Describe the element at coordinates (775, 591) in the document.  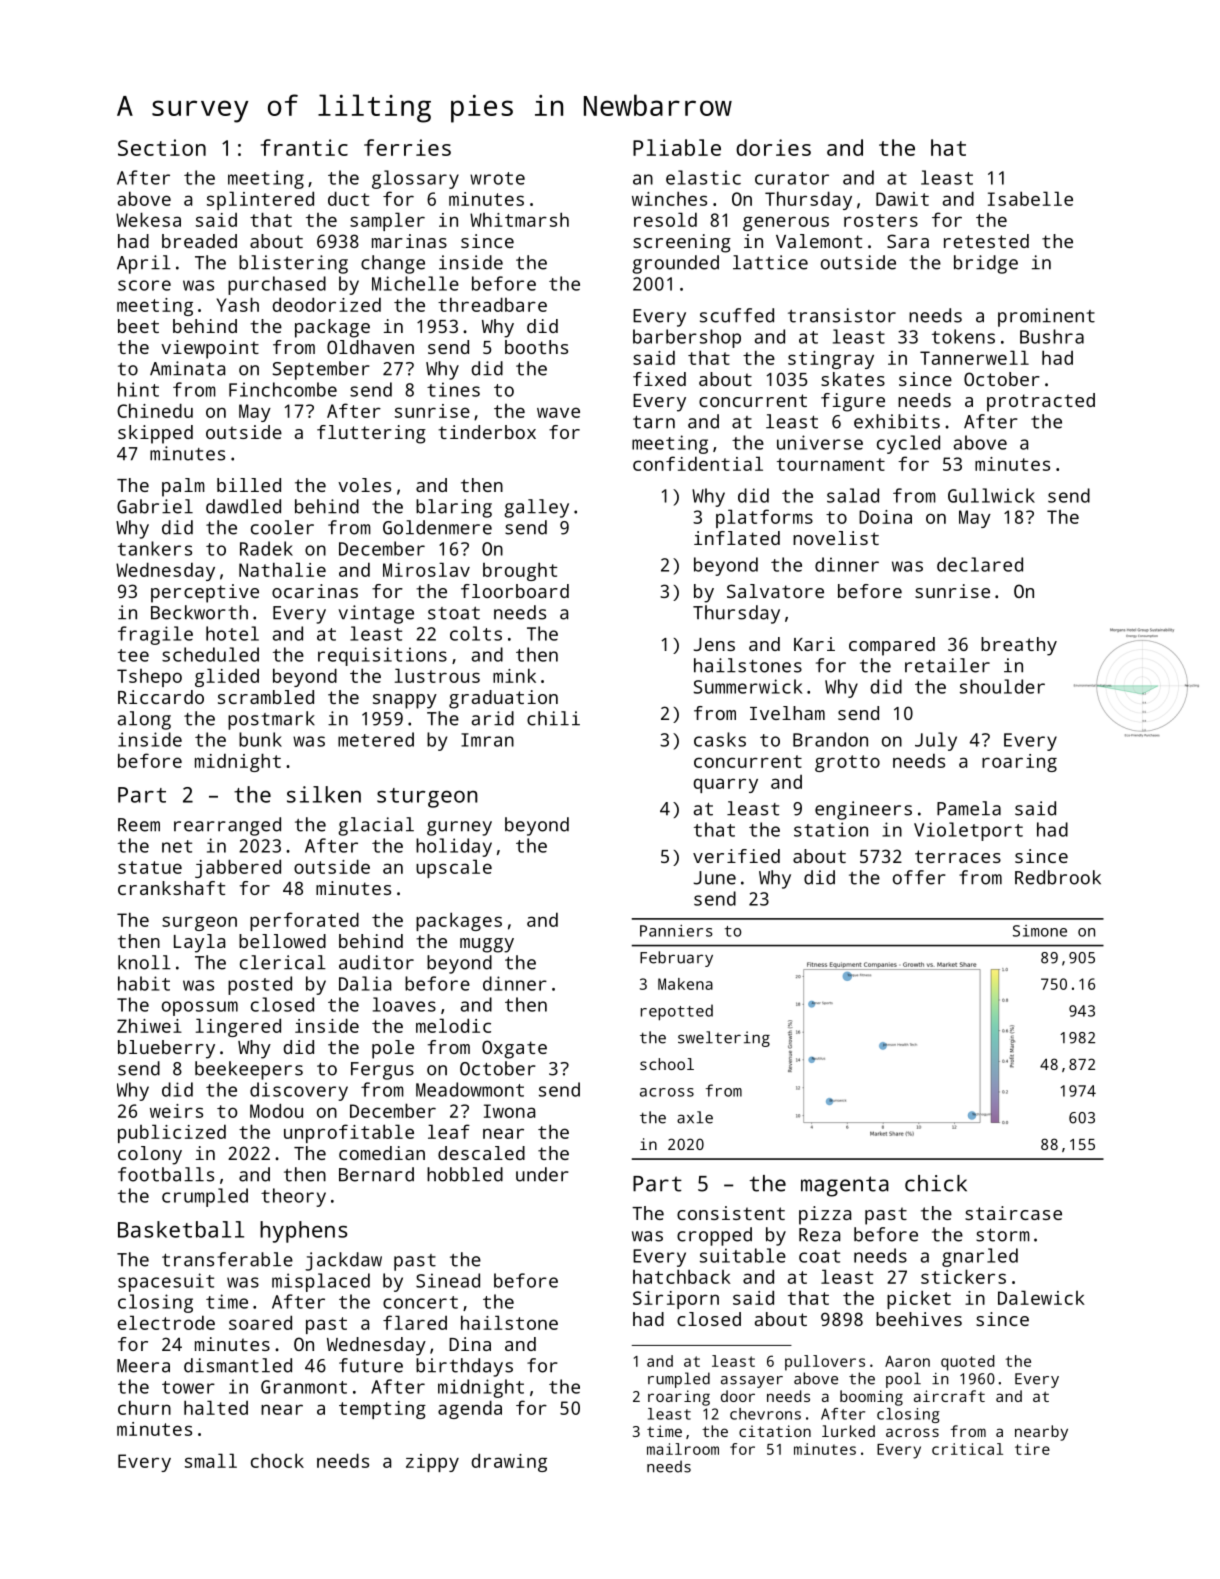
I see `Salvatore` at that location.
